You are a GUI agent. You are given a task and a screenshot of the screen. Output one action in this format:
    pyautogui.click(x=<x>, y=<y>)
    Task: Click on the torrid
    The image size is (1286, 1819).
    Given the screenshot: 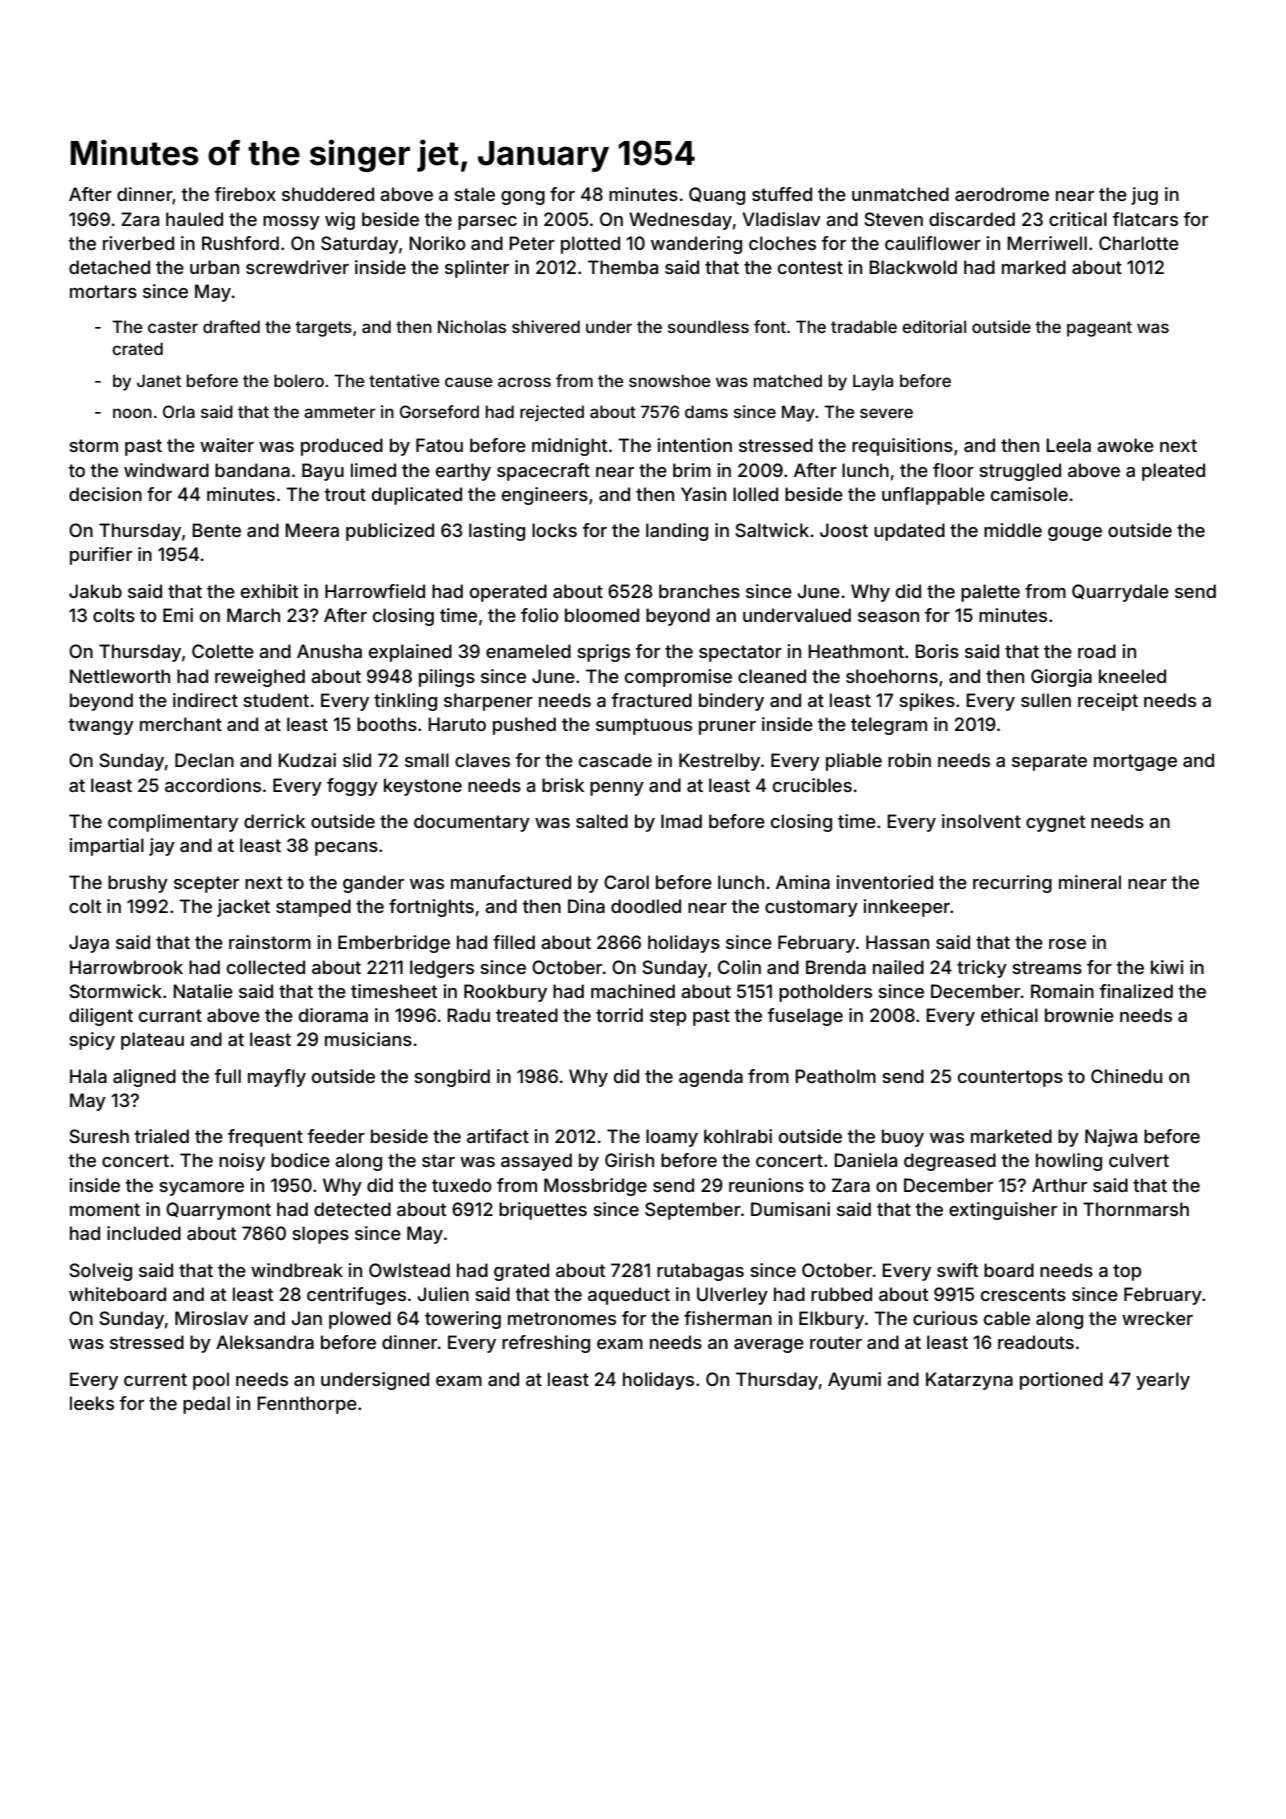 What is the action you would take?
    pyautogui.click(x=619, y=1015)
